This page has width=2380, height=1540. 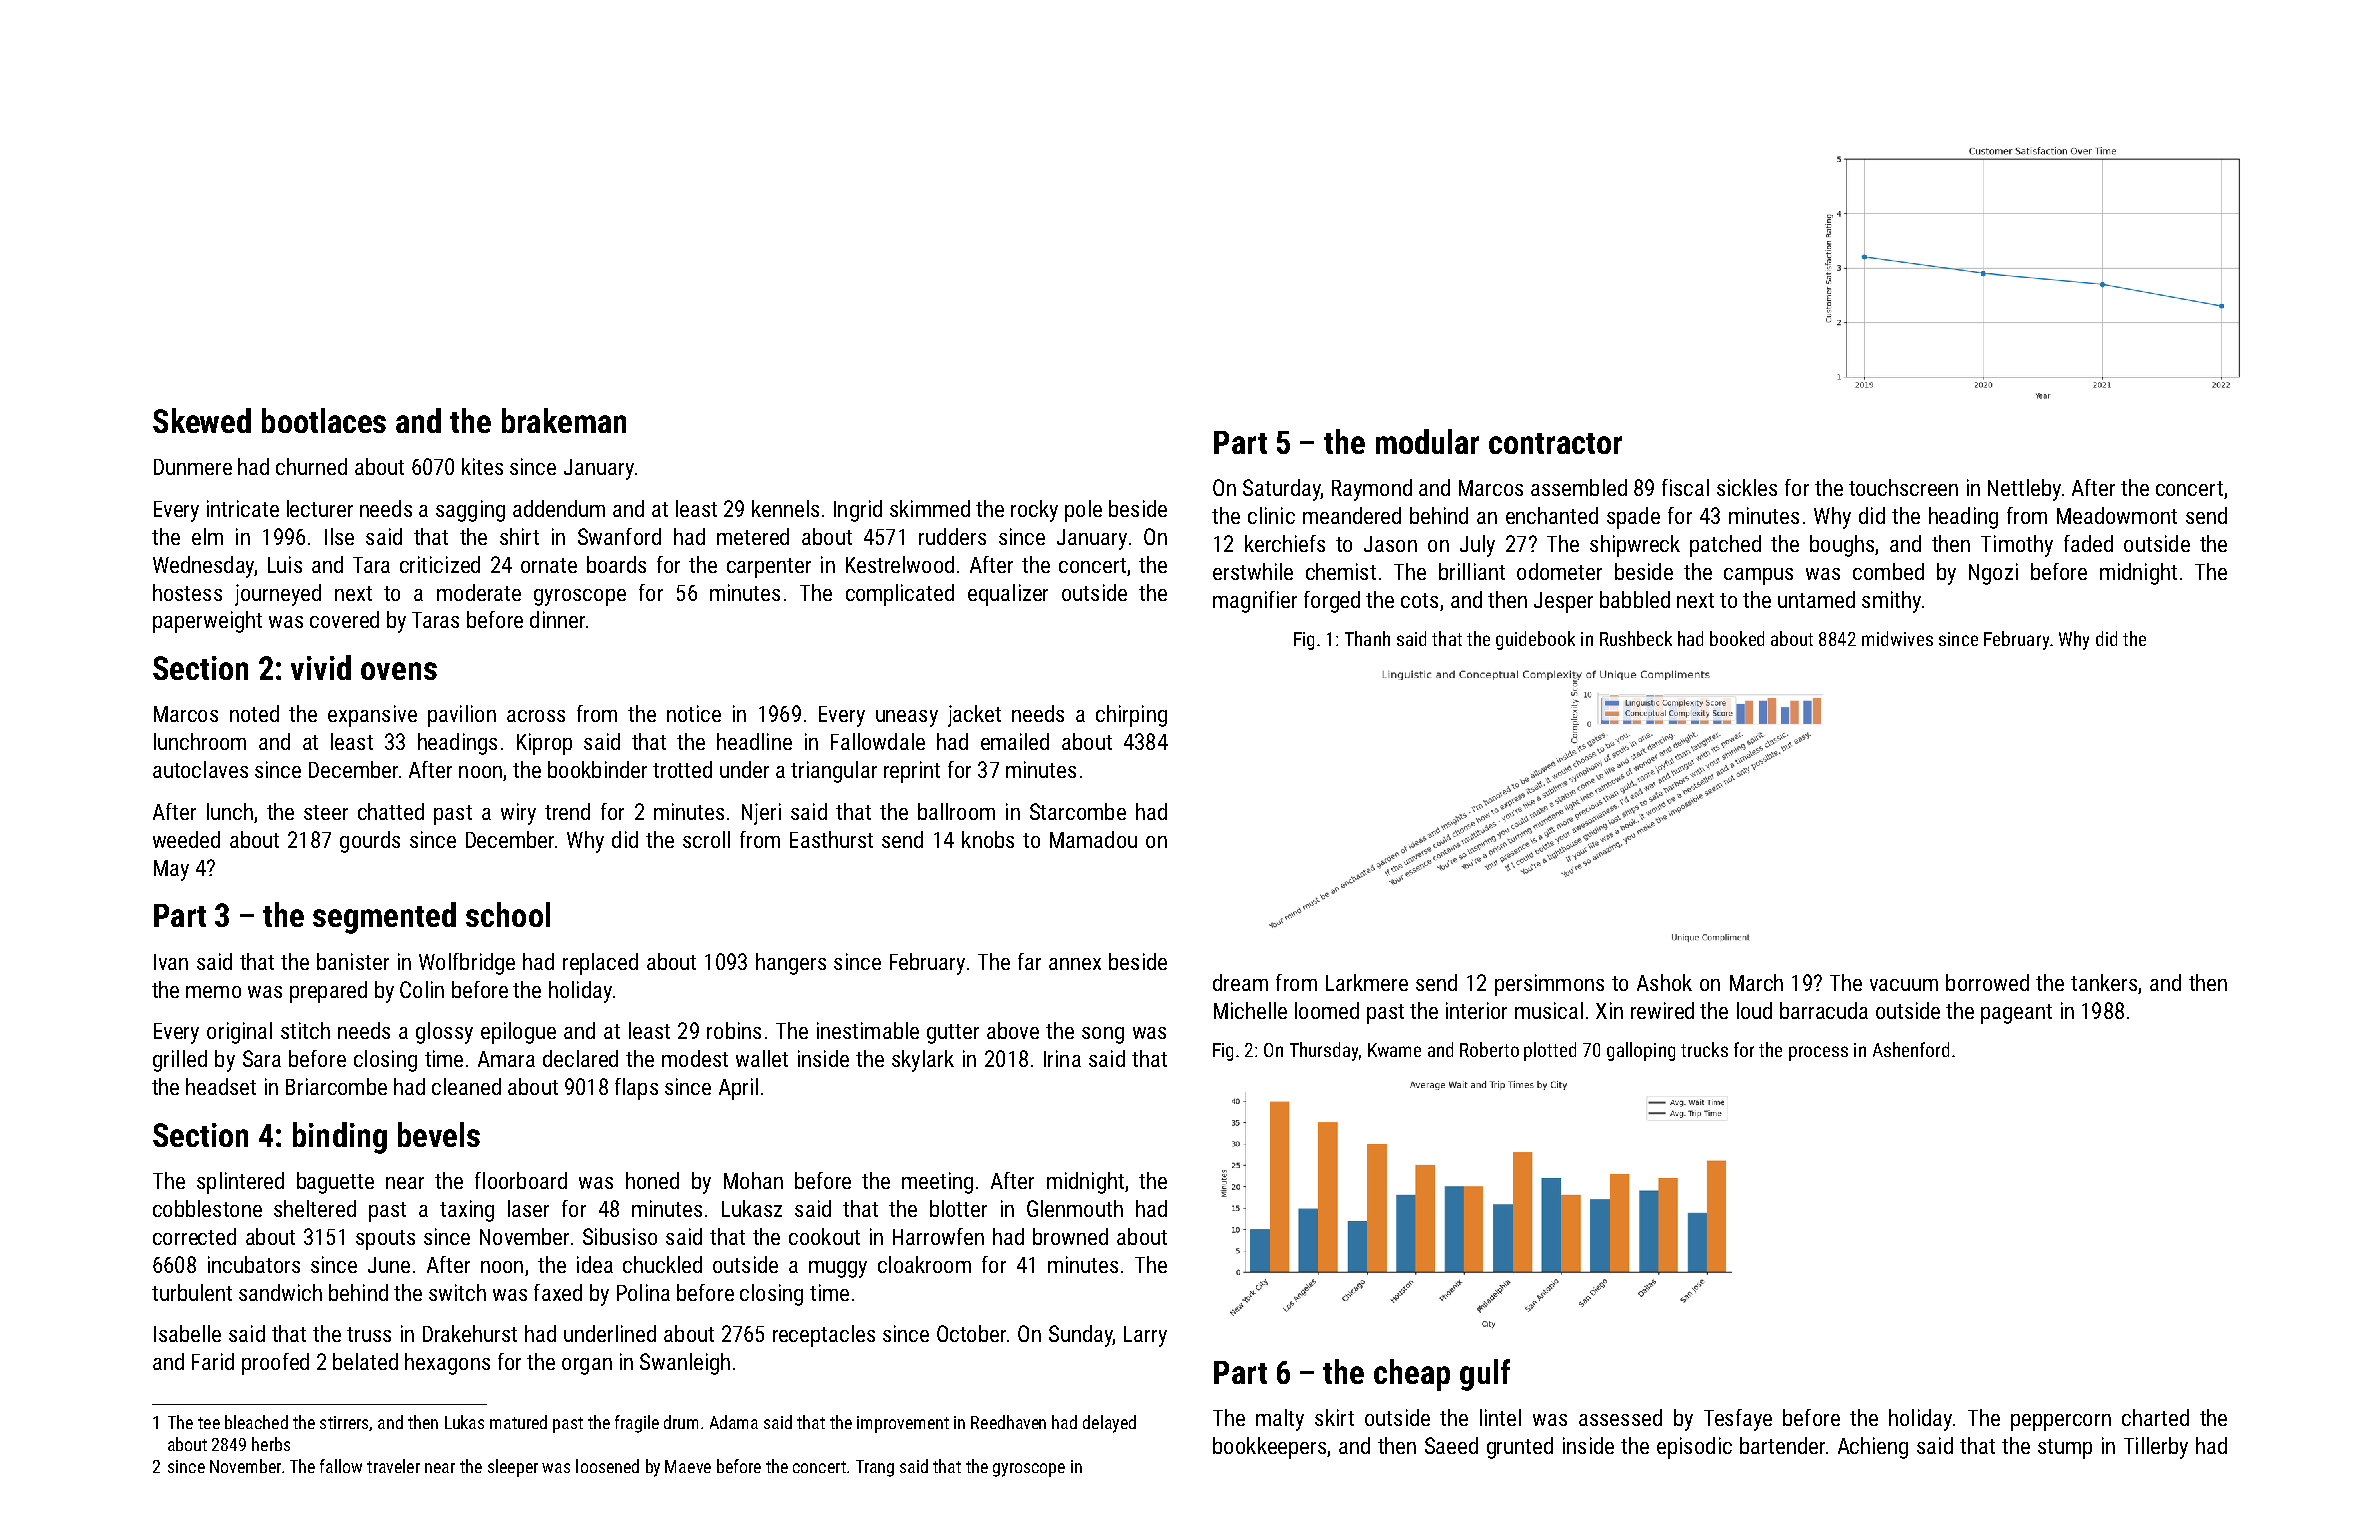 I want to click on contractor, so click(x=1555, y=443).
